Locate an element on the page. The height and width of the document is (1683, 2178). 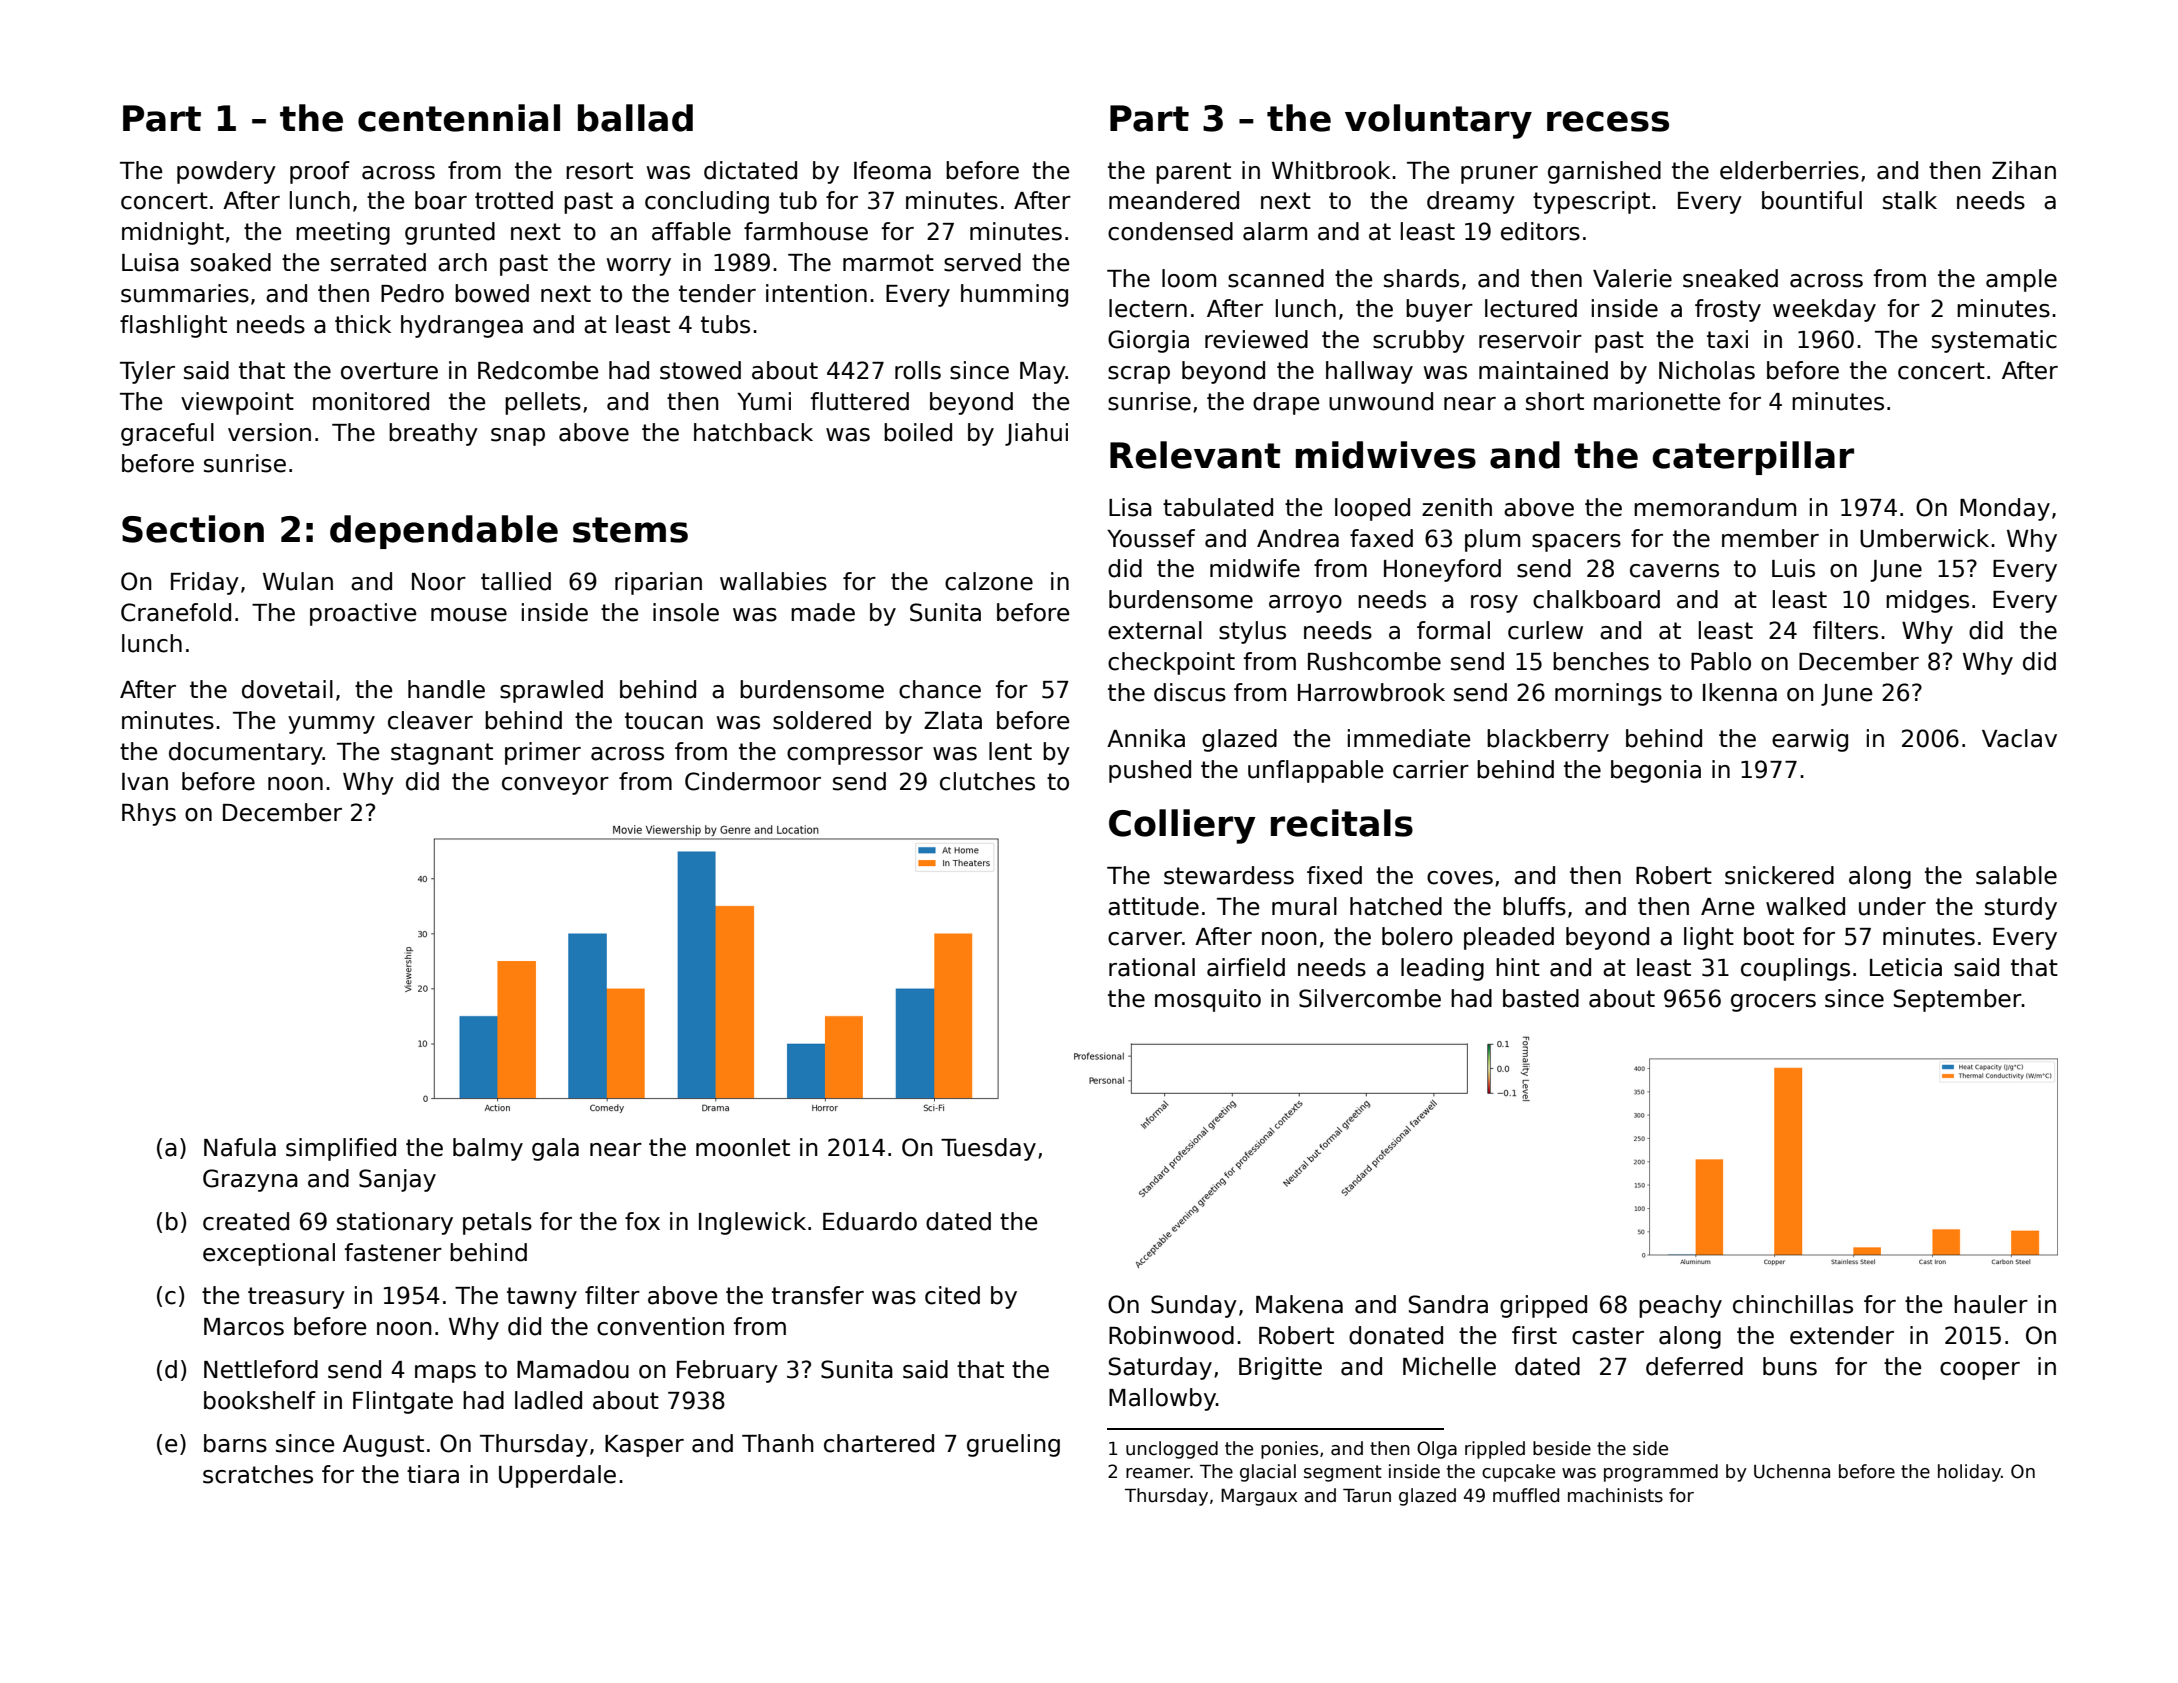
gala is located at coordinates (555, 1149).
